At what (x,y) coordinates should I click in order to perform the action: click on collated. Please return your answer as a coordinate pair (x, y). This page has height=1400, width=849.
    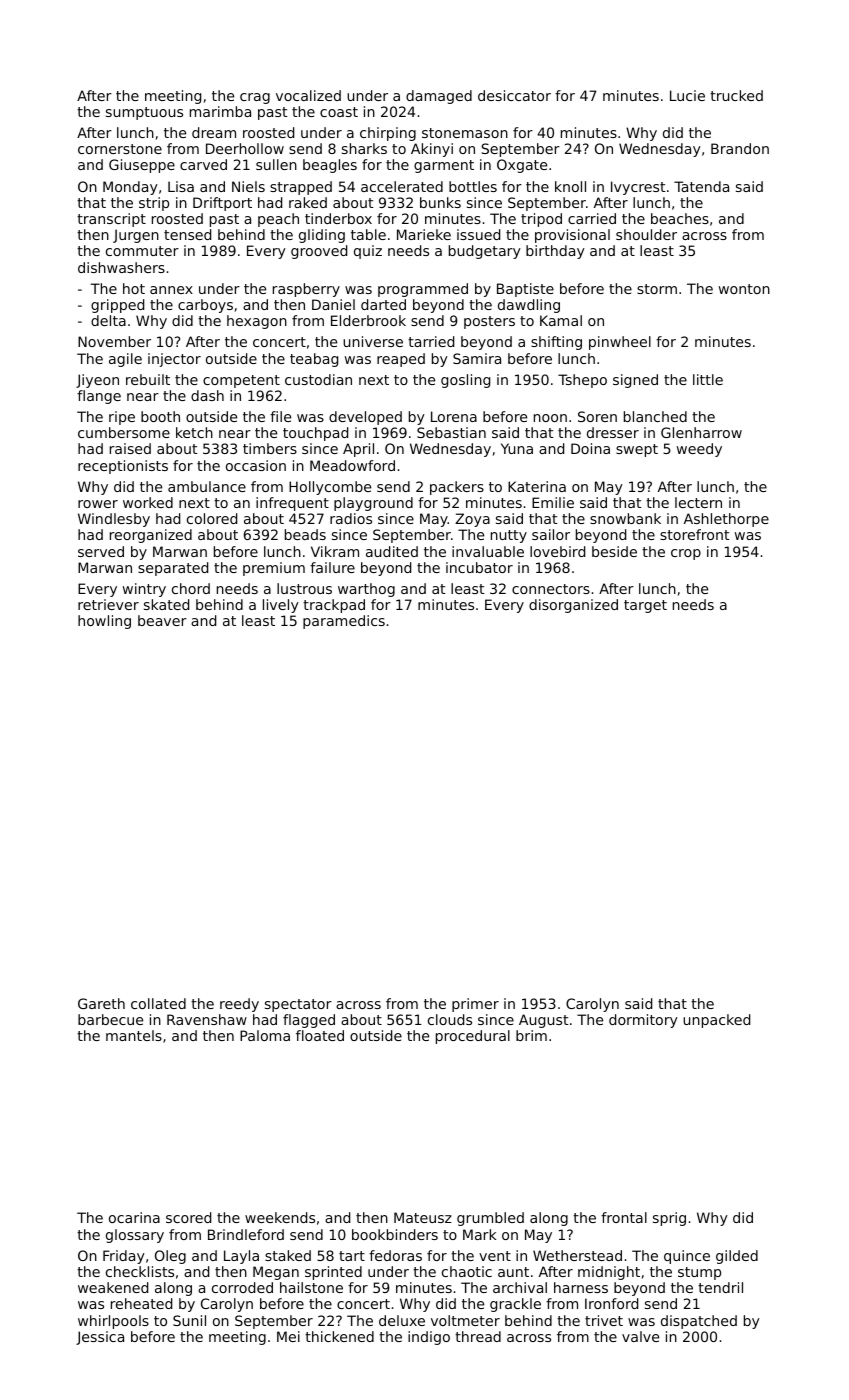
    Looking at the image, I should click on (158, 1003).
